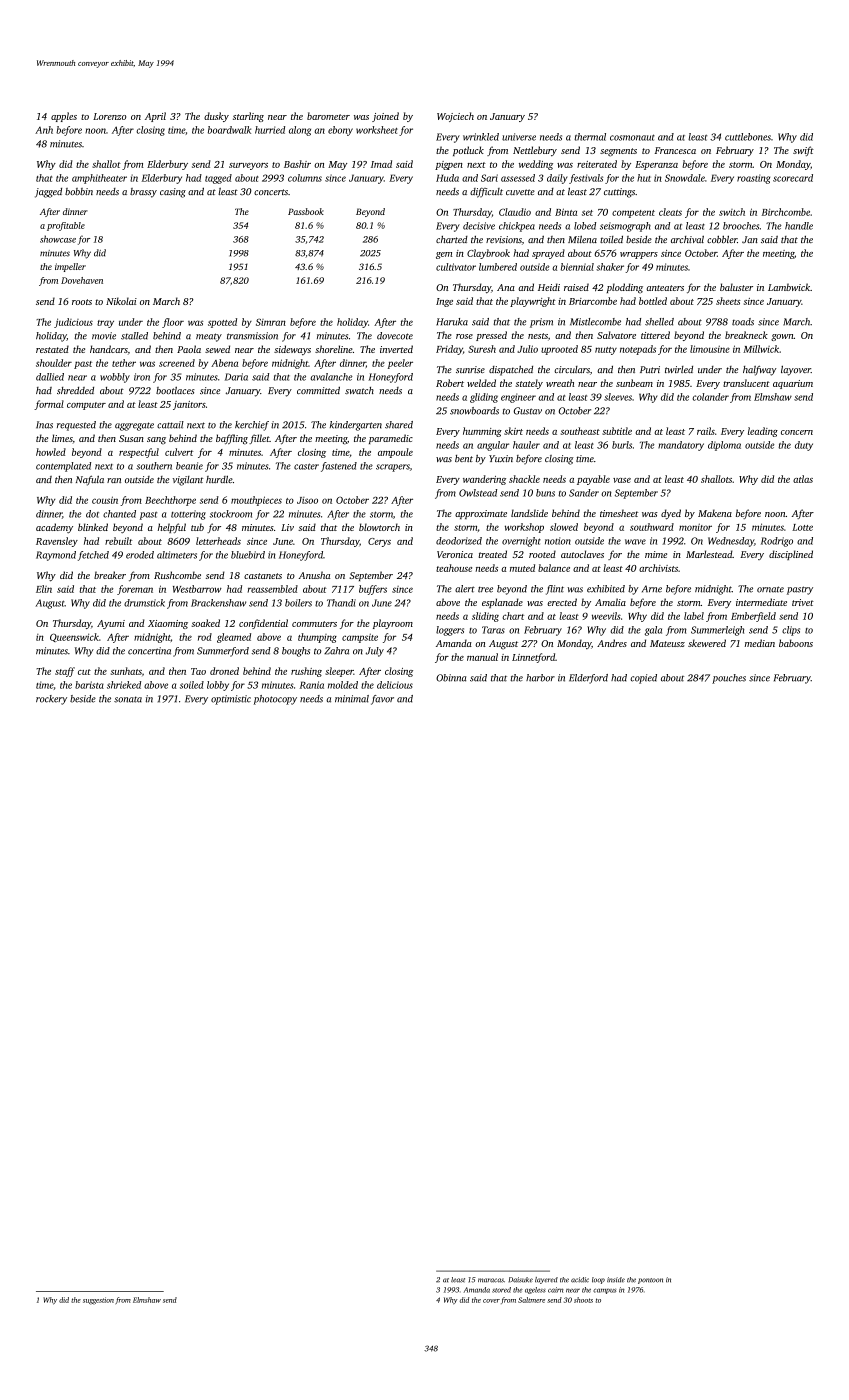 The image size is (849, 1400). I want to click on rockery, so click(51, 700).
